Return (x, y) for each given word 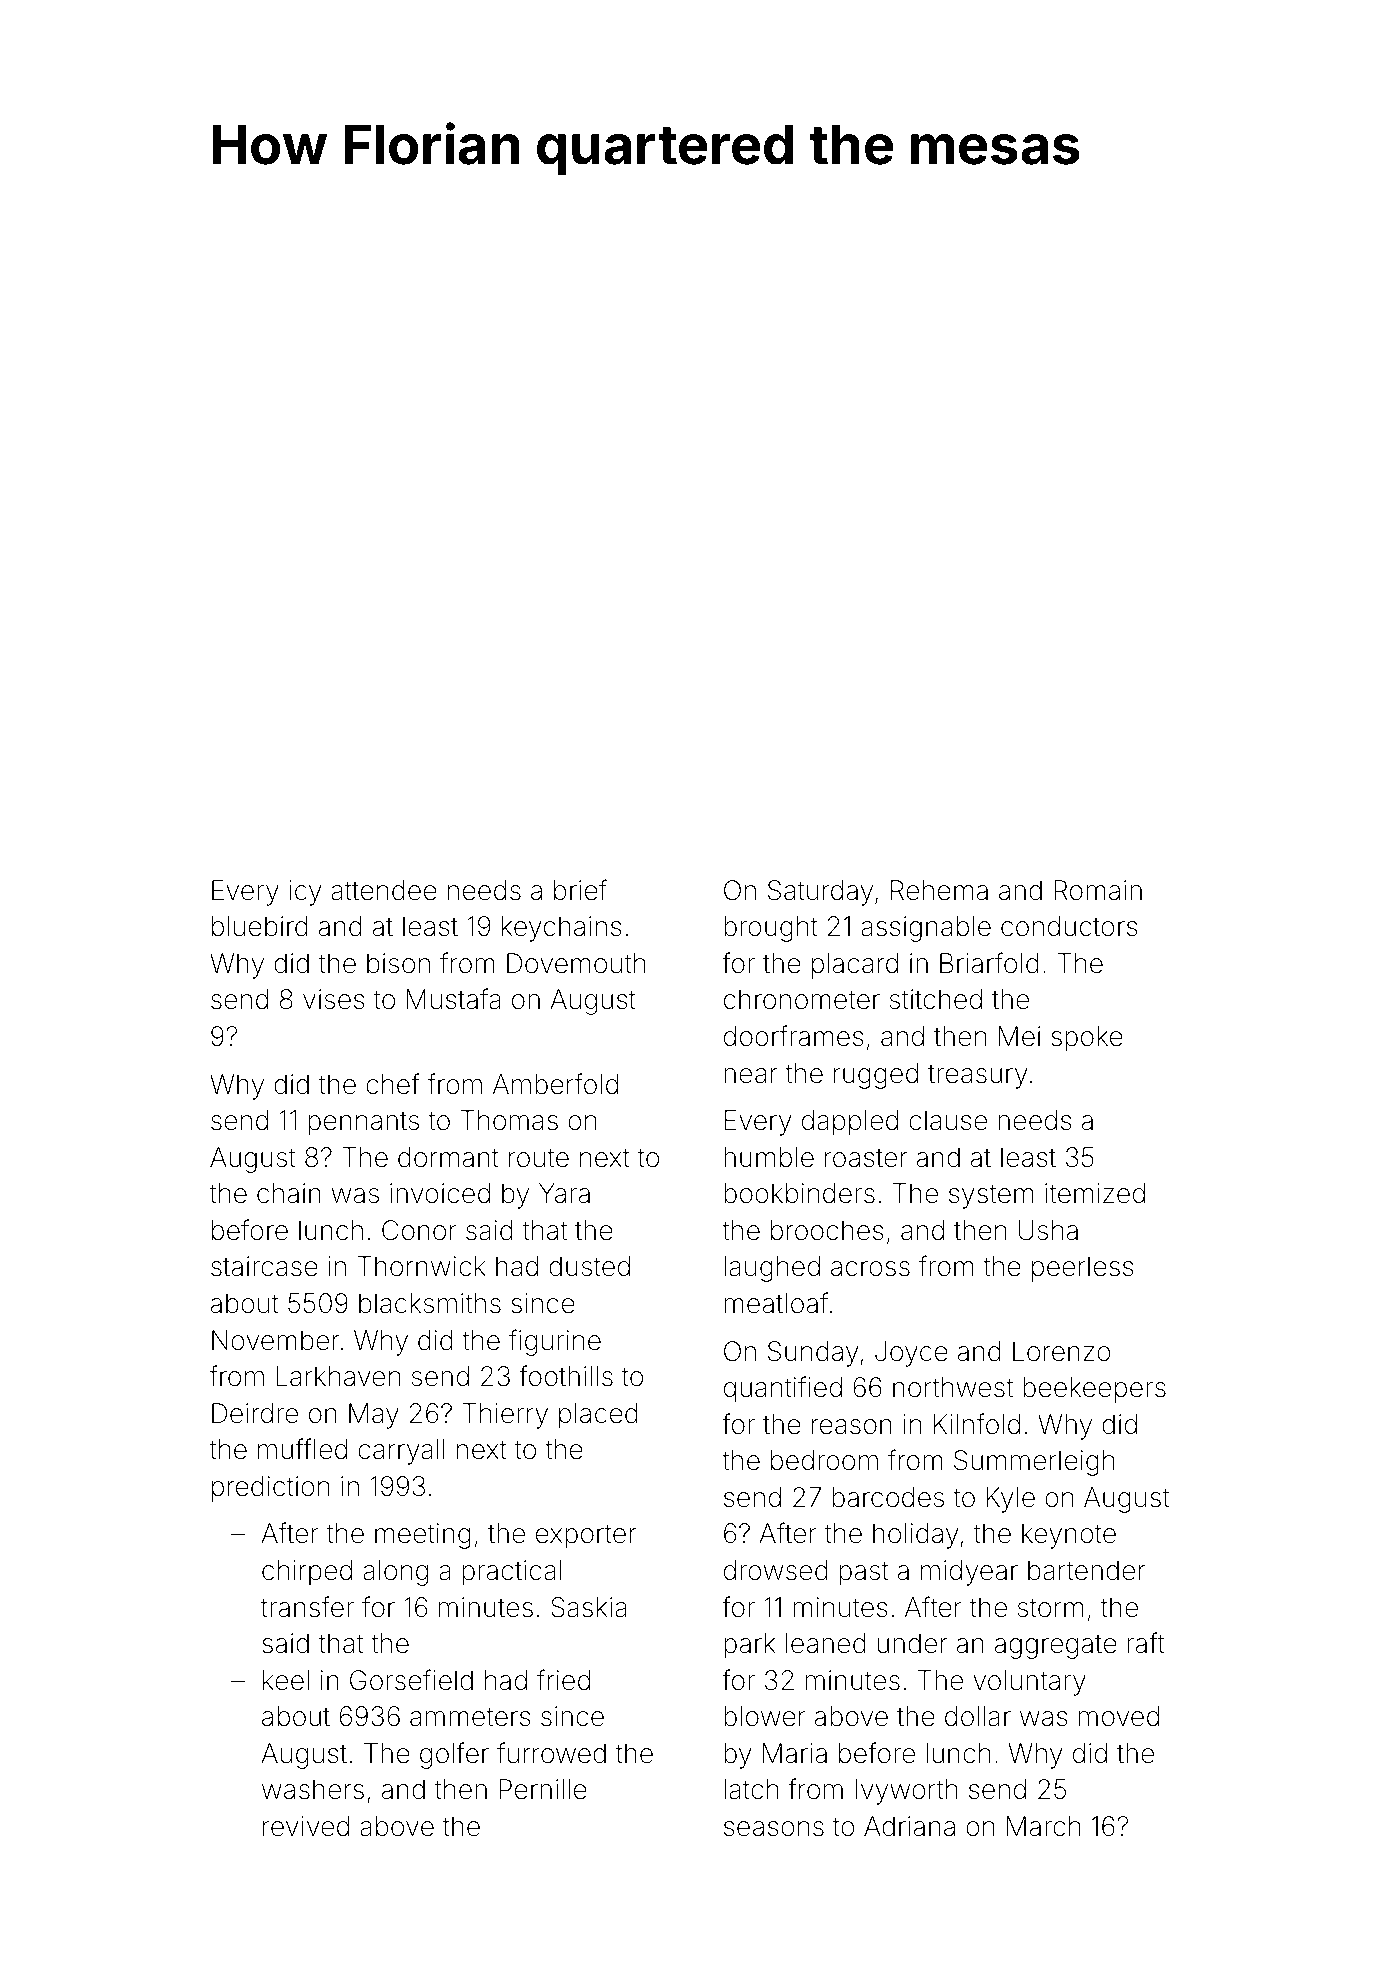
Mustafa (454, 999)
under (912, 1643)
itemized (1095, 1193)
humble (769, 1157)
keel (286, 1680)
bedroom (824, 1460)
